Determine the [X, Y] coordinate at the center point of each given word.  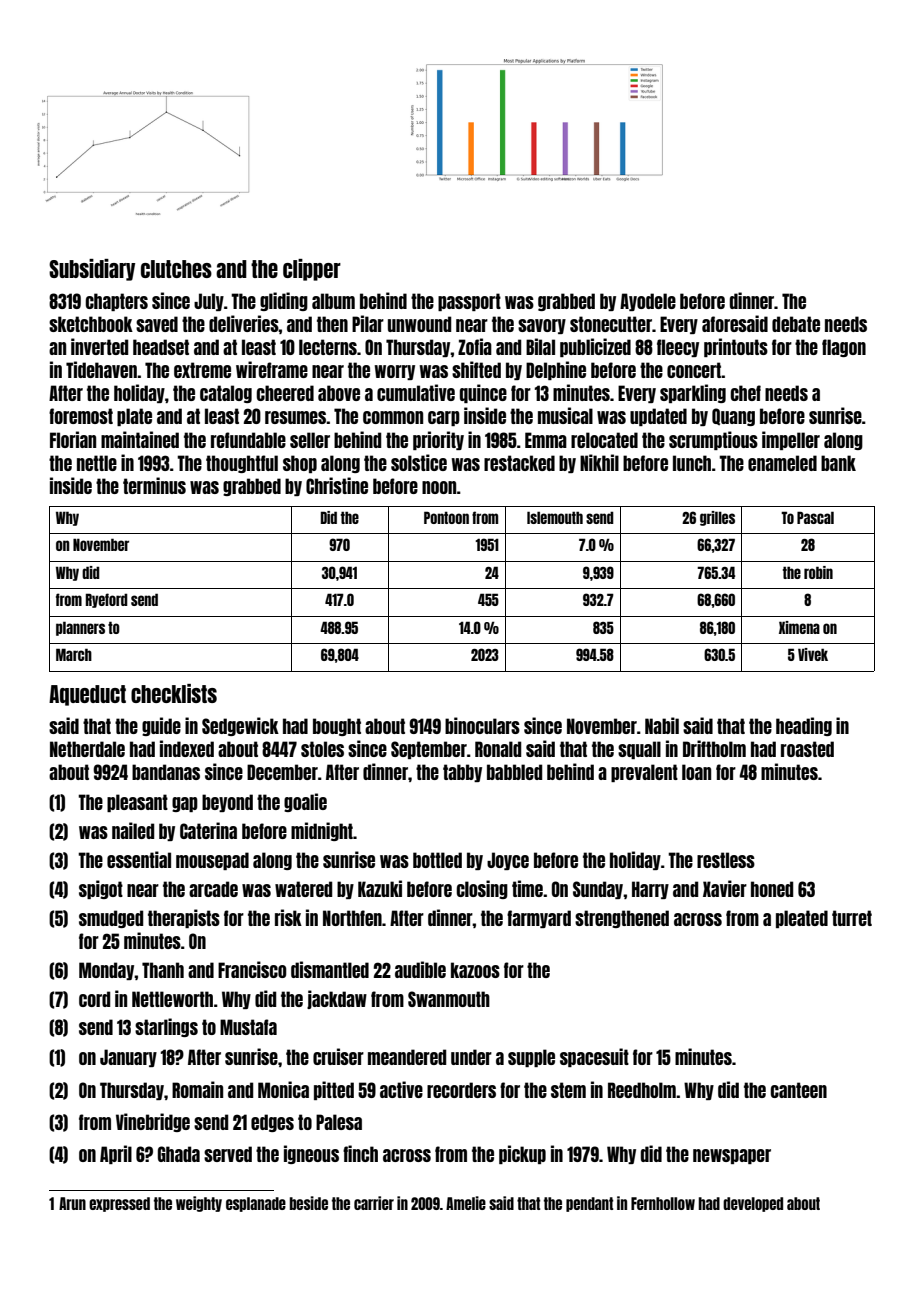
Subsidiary [92, 270]
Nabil [662, 725]
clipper [312, 270]
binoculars [482, 725]
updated [658, 417]
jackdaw [337, 999]
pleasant [137, 803]
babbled [514, 772]
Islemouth [555, 517]
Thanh [163, 970]
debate [796, 324]
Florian [73, 439]
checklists [174, 693]
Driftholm [714, 748]
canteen [798, 1090]
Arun [72, 1203]
